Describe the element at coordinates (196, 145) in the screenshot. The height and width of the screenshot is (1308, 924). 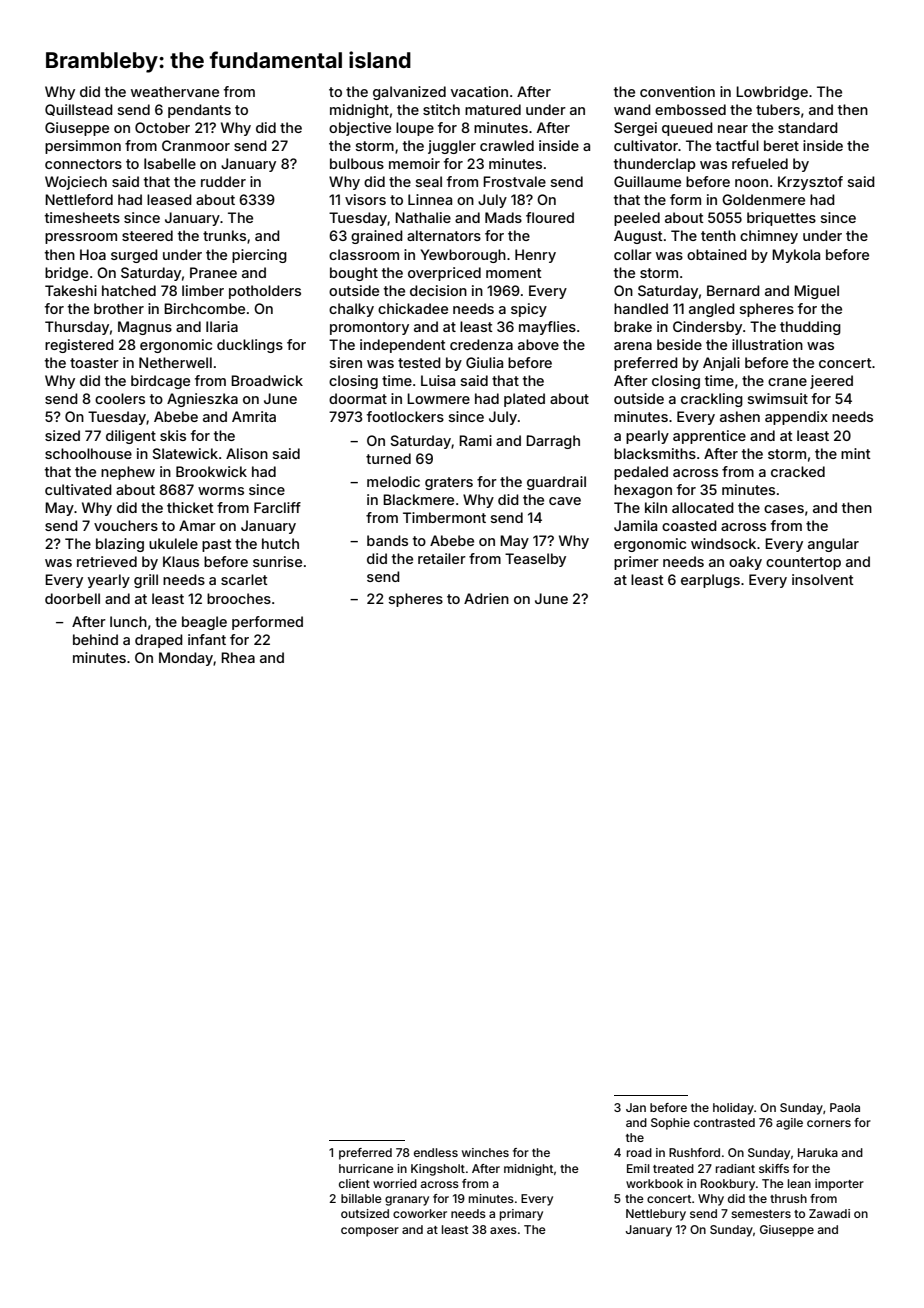
I see `Cranmoor` at that location.
